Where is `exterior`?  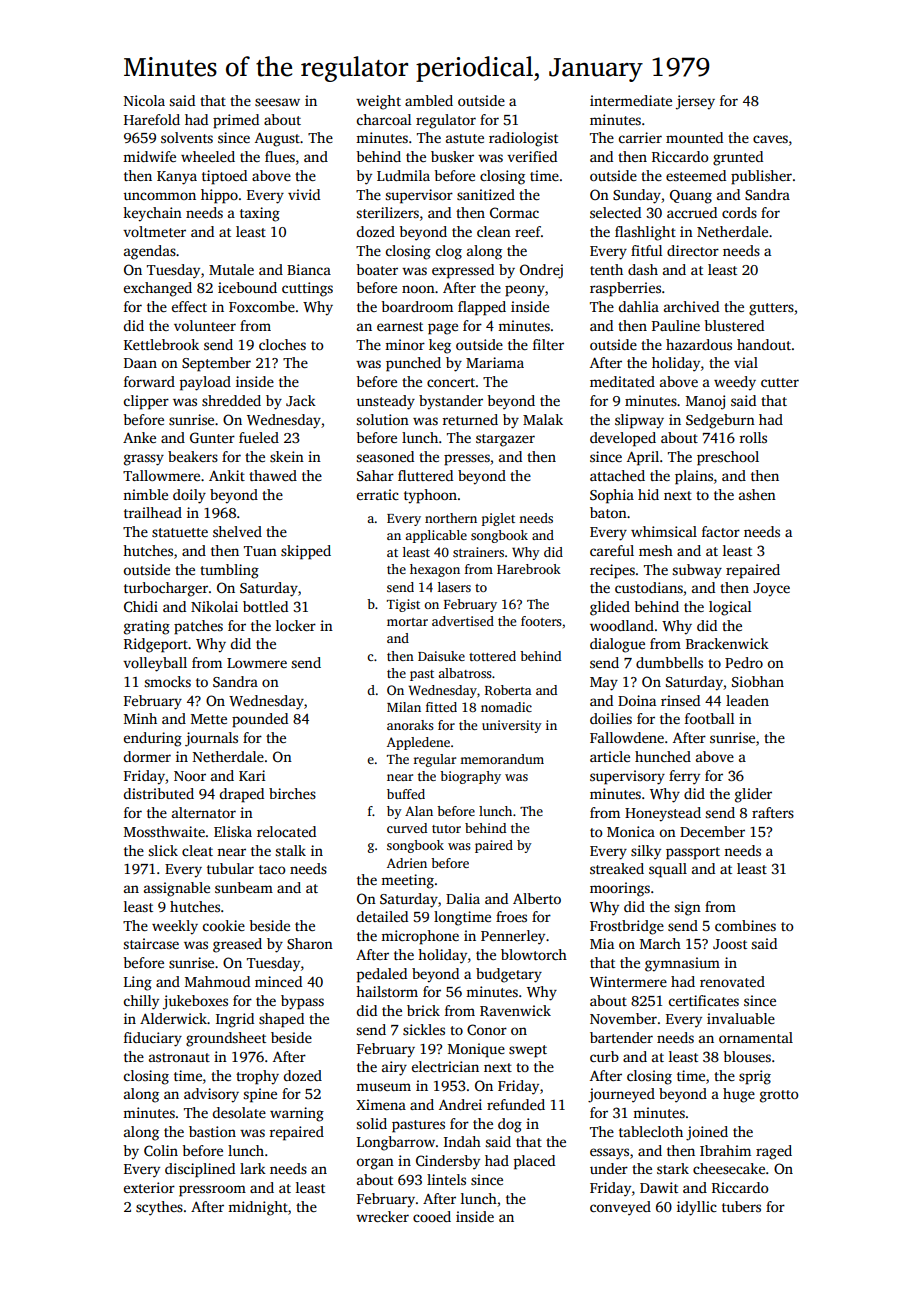
exterior is located at coordinates (149, 1187).
